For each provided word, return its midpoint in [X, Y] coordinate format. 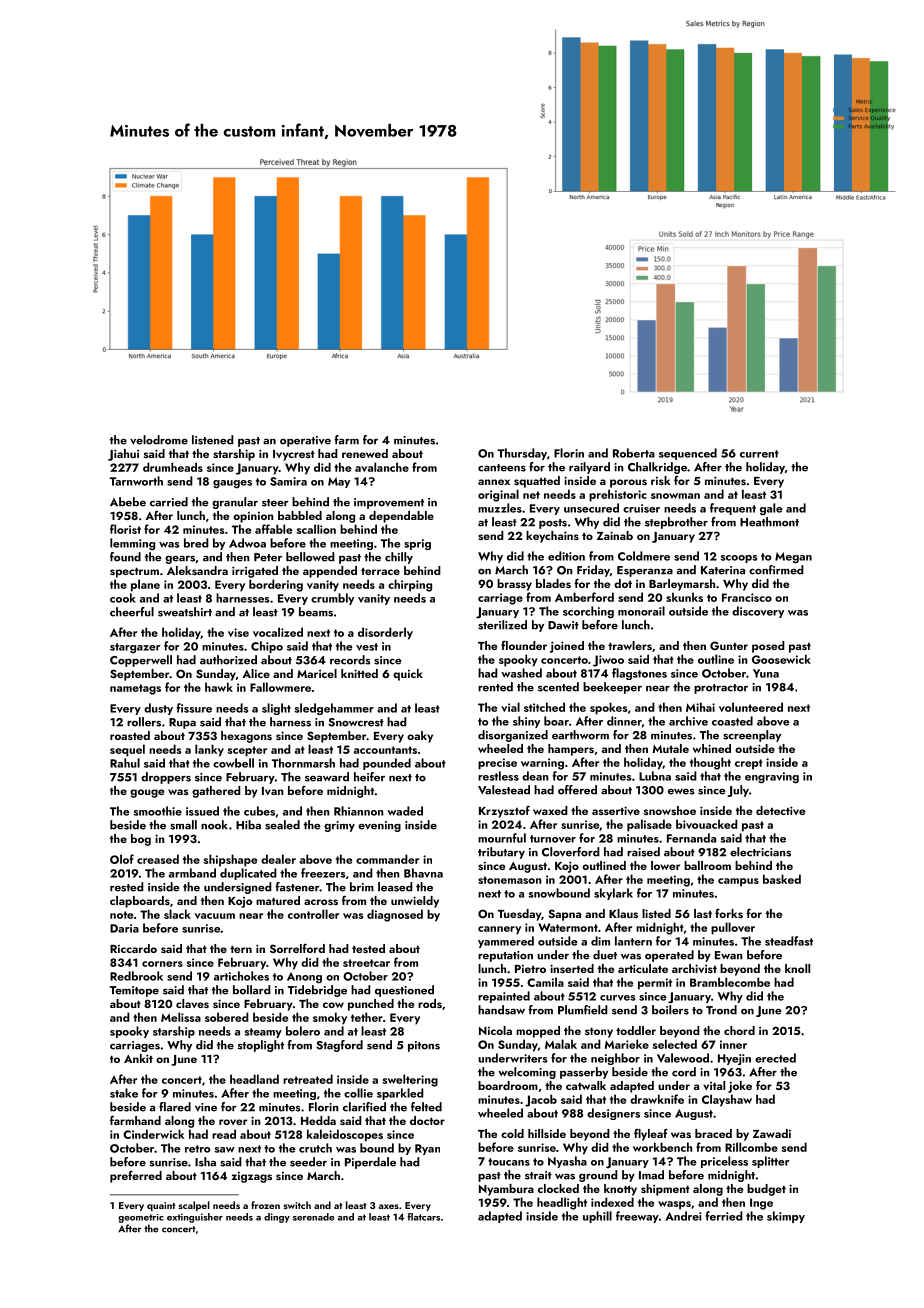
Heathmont [769, 522]
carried [169, 502]
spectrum [134, 573]
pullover [733, 928]
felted [426, 1107]
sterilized [502, 625]
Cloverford [571, 852]
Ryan [427, 1149]
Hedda [318, 1120]
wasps [674, 1205]
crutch [315, 1148]
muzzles [500, 508]
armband [192, 873]
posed [768, 647]
